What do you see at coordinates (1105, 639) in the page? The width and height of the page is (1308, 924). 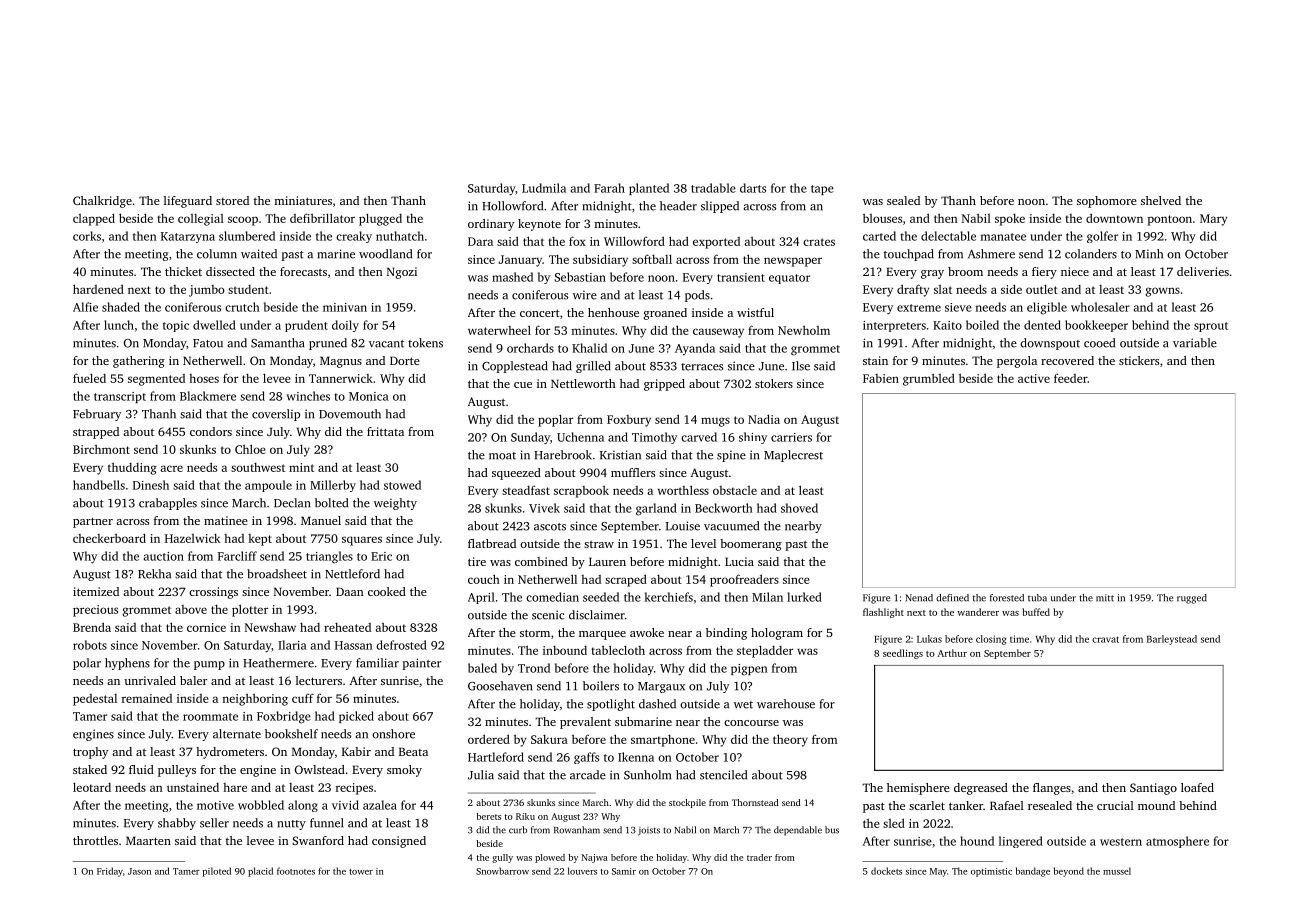 I see `cravat` at bounding box center [1105, 639].
